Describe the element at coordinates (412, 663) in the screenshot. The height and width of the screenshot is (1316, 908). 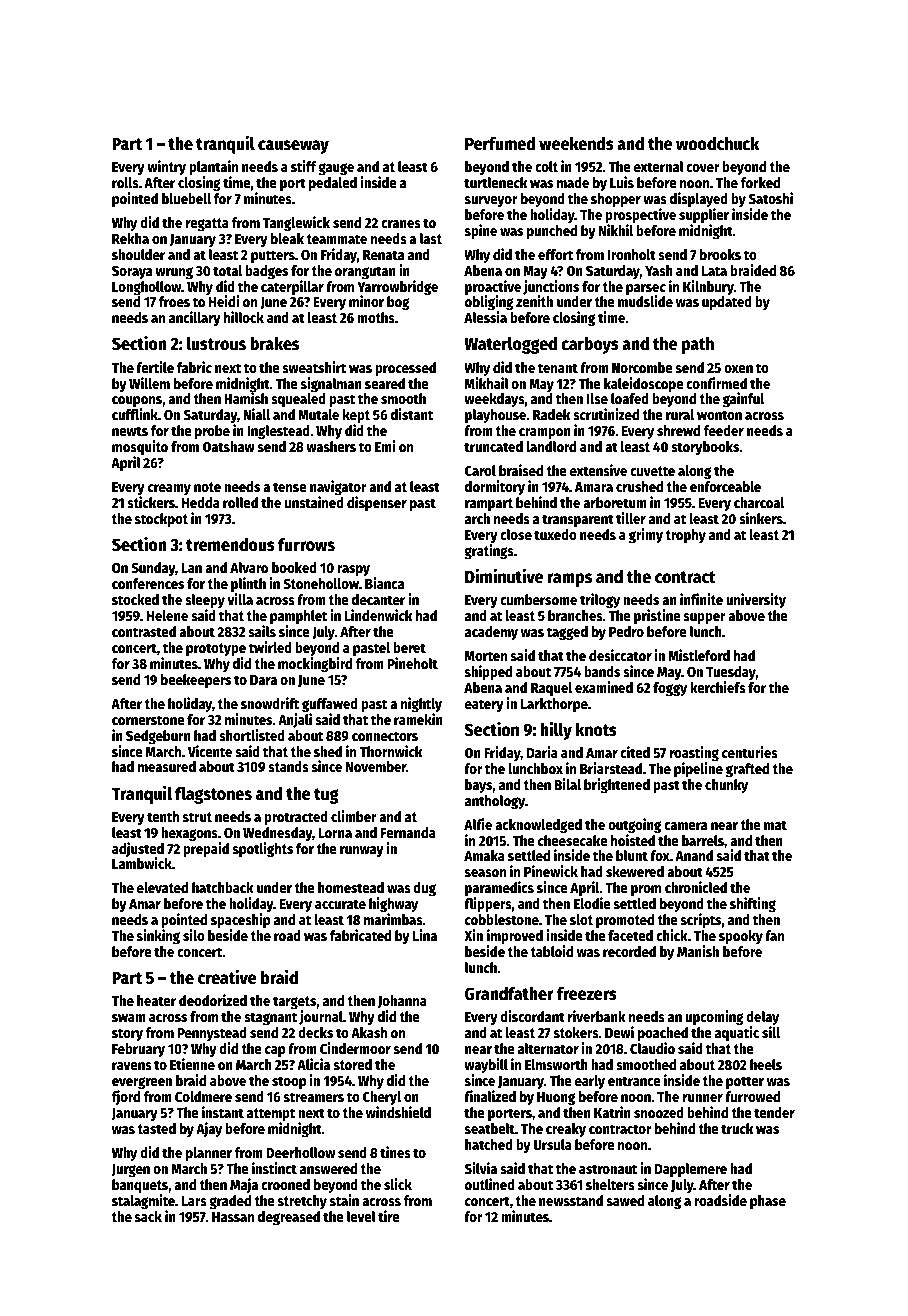
I see `Pineholt` at that location.
